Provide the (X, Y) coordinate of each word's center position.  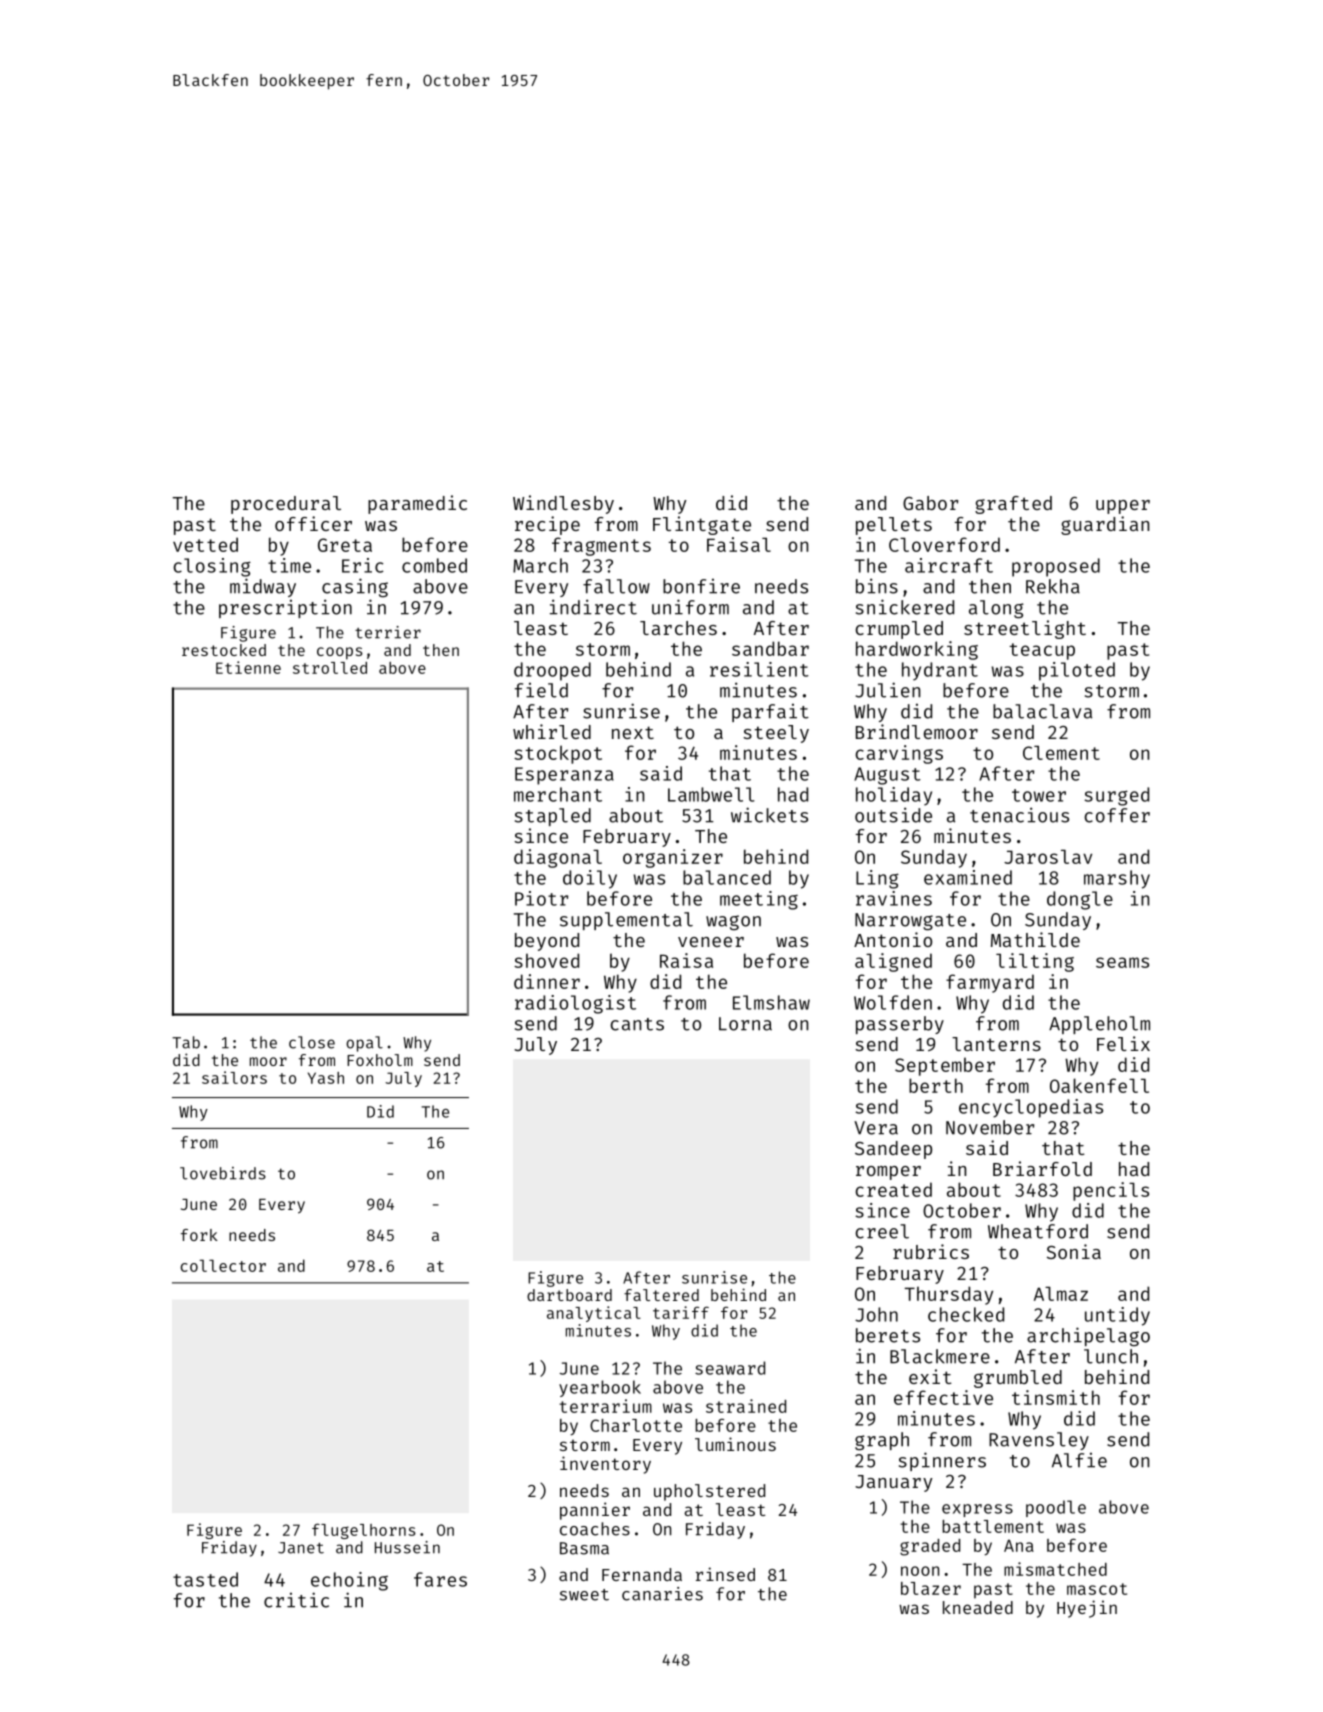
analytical (594, 1314)
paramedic (417, 504)
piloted (1077, 671)
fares (440, 1579)
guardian (1105, 525)
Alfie (1079, 1460)
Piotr (541, 898)
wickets (769, 815)
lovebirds (223, 1173)
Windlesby (563, 504)
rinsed (725, 1574)
